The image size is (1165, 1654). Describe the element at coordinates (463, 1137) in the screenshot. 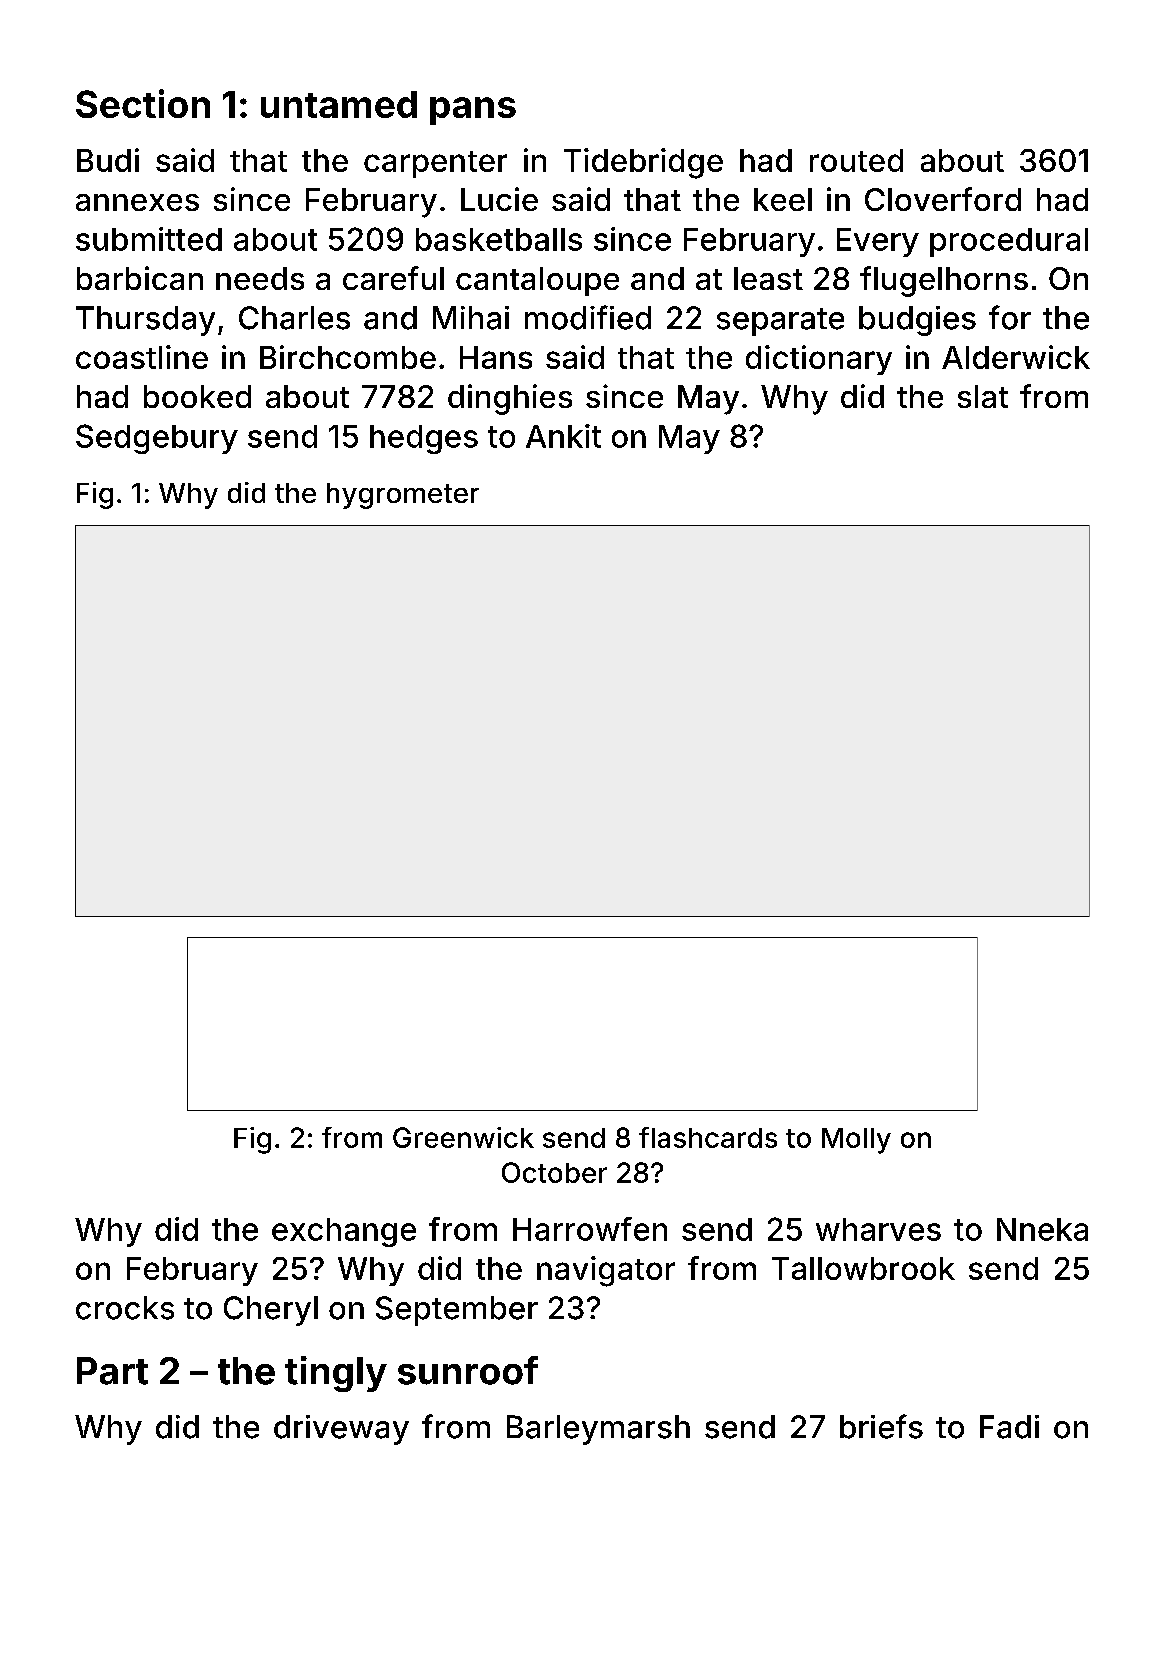

I see `Greenwick` at that location.
